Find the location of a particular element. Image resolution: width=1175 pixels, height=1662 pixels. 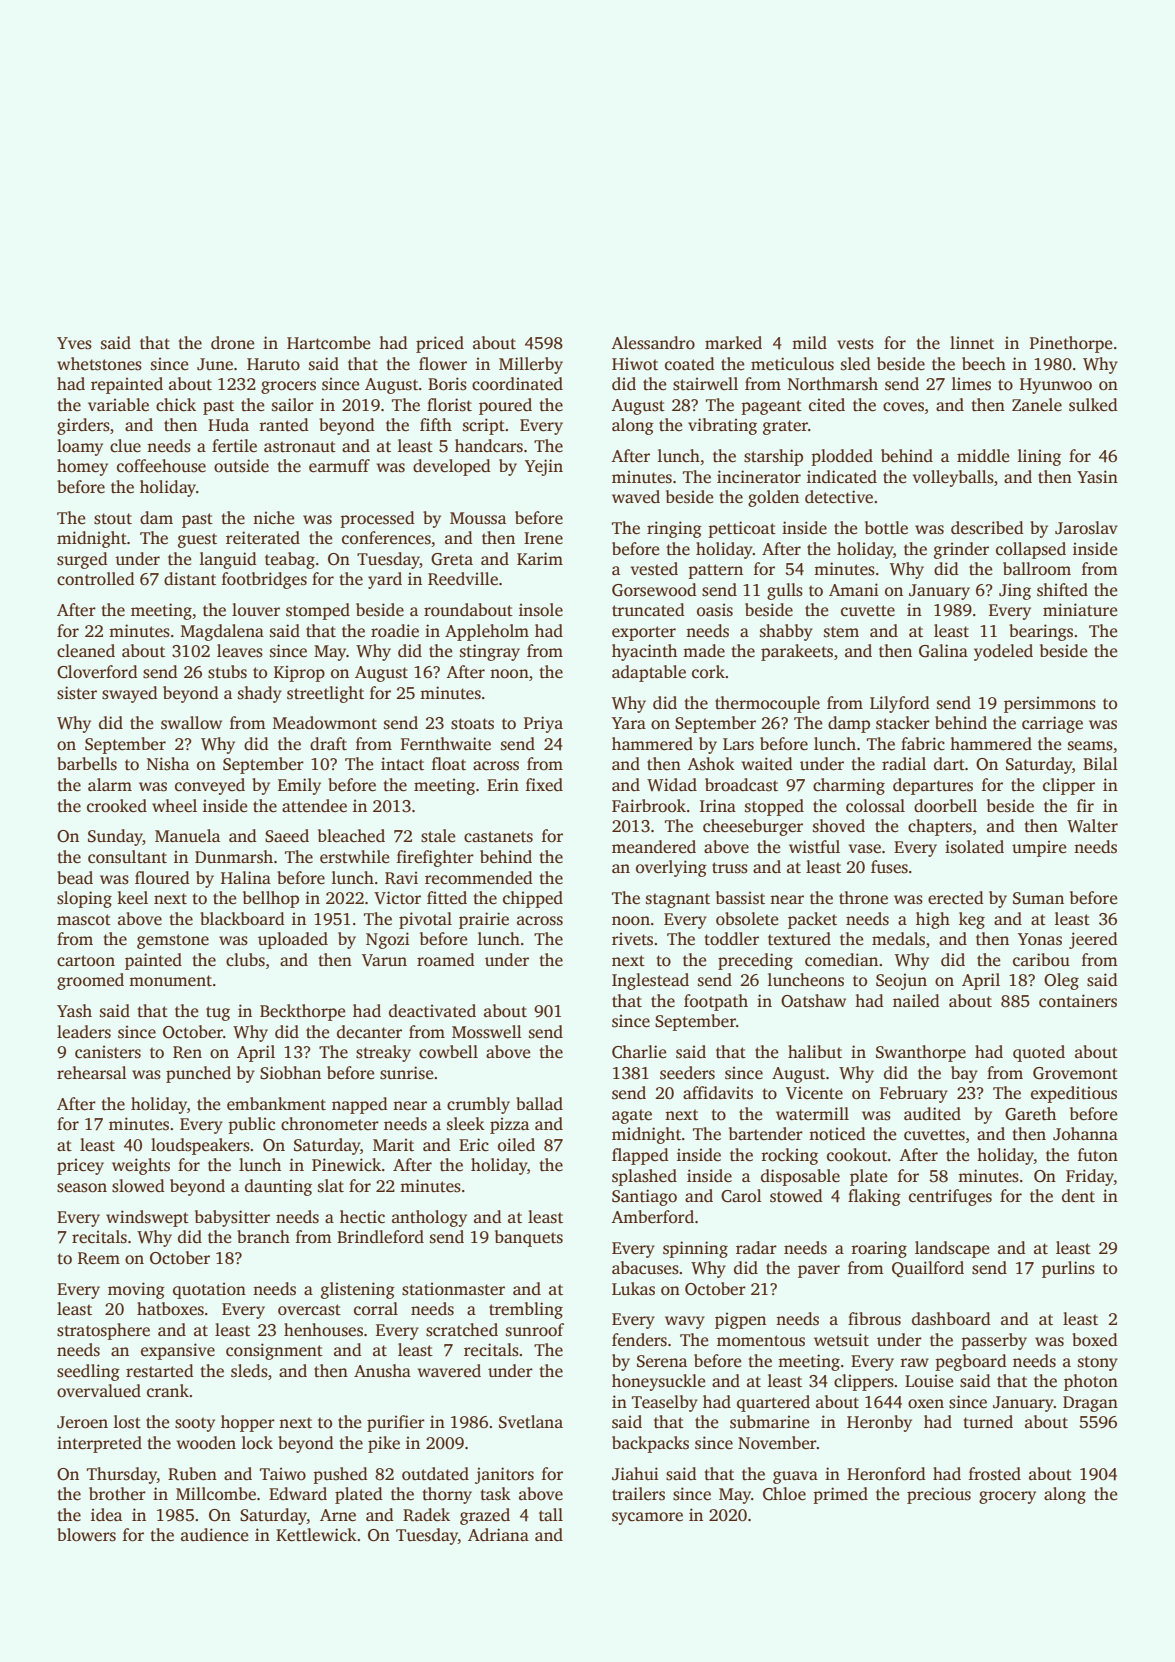

pageant is located at coordinates (771, 407).
